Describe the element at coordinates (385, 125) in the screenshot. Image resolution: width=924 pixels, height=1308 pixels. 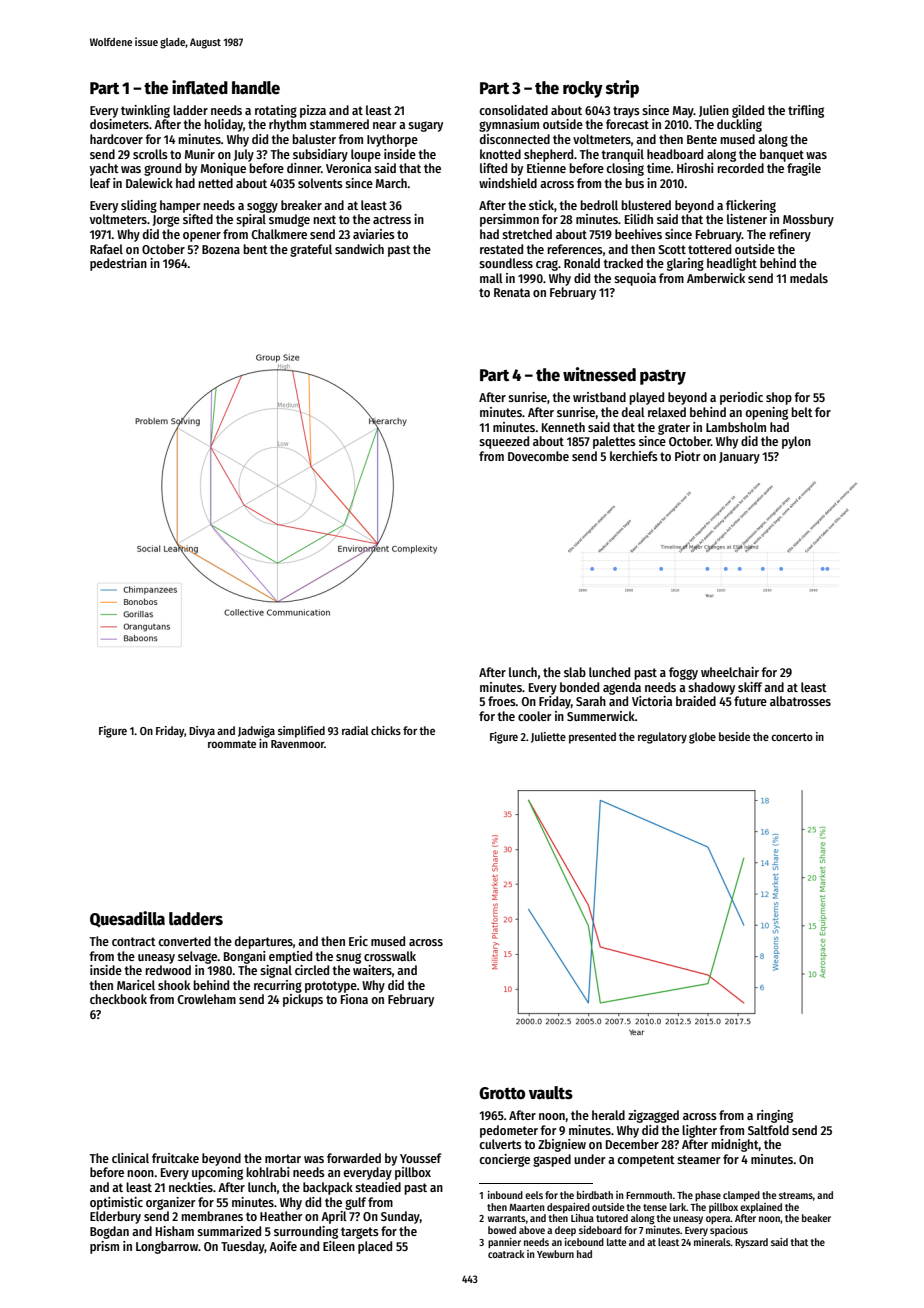
I see `near` at that location.
